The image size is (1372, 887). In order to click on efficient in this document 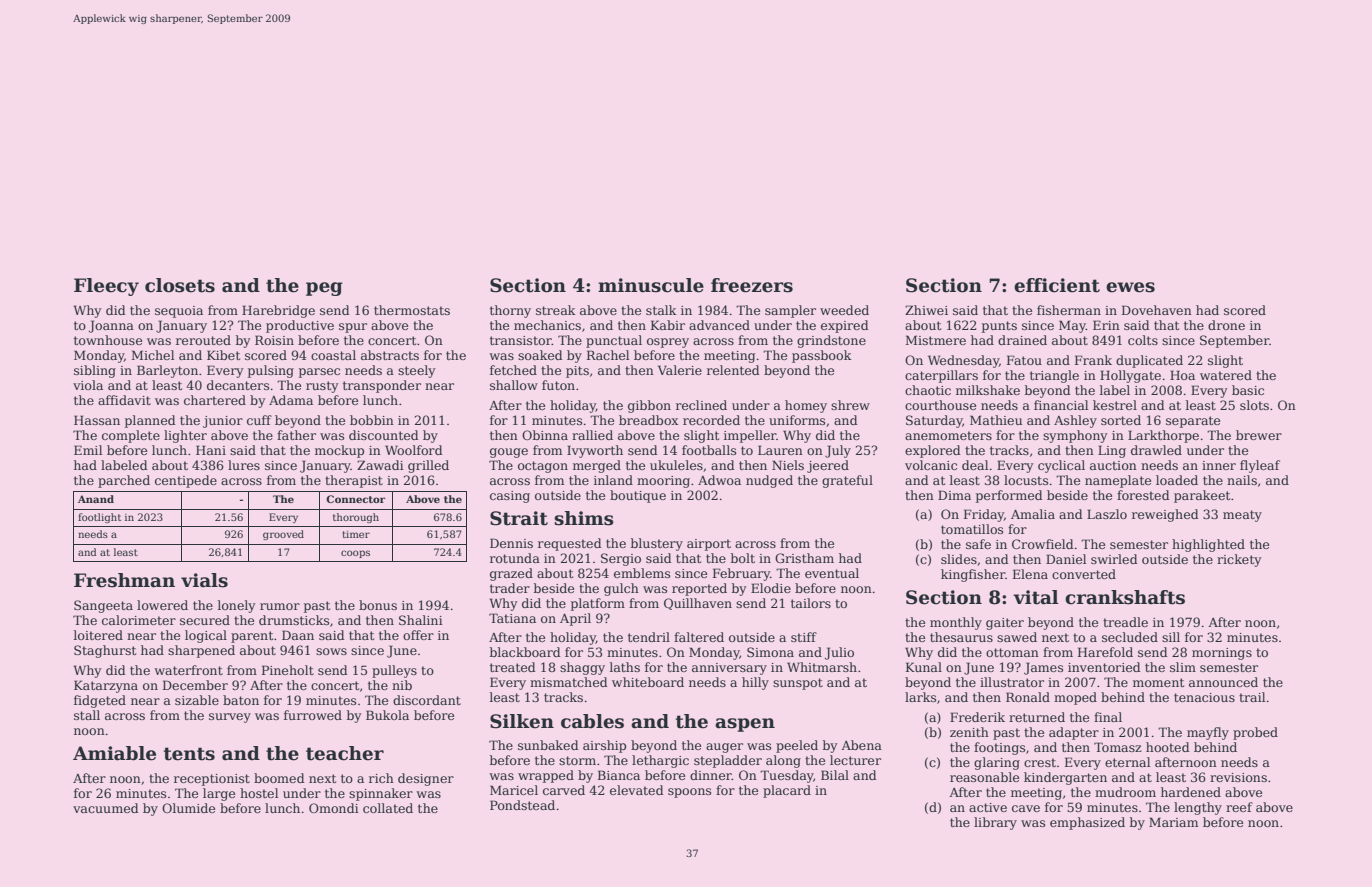, I will do `click(1057, 285)`.
